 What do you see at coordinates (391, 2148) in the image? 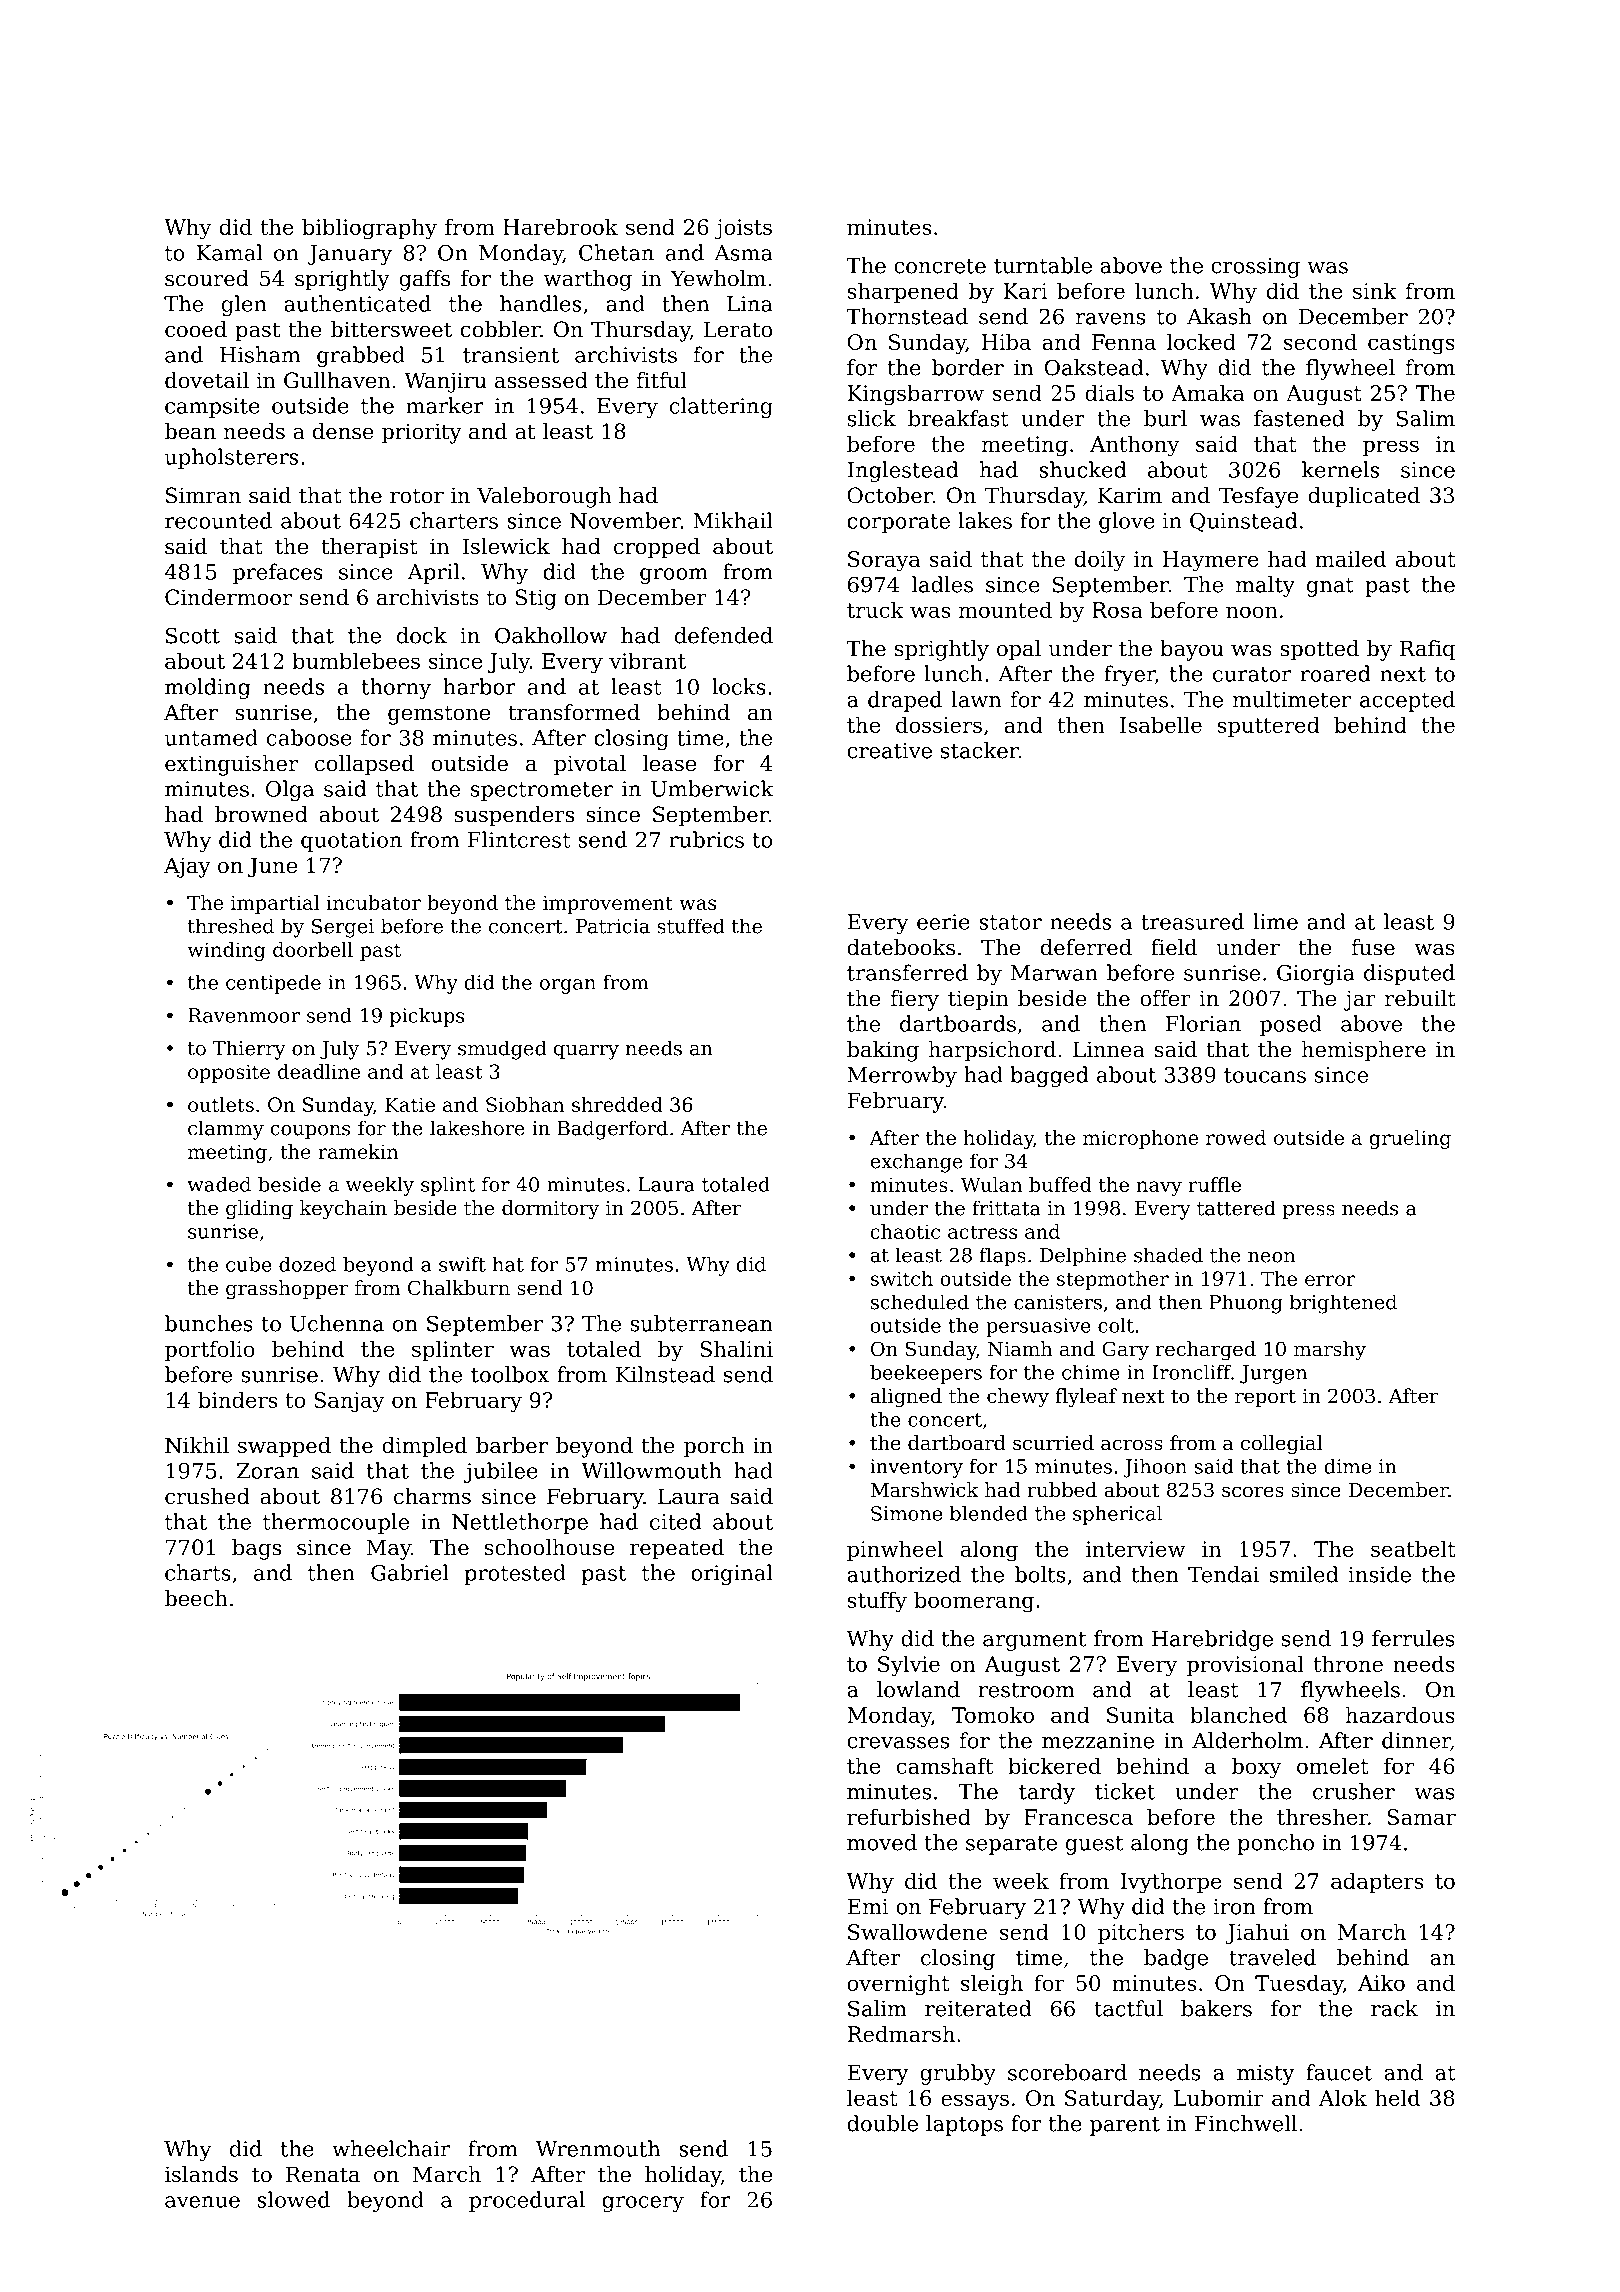
I see `wheelchair` at bounding box center [391, 2148].
